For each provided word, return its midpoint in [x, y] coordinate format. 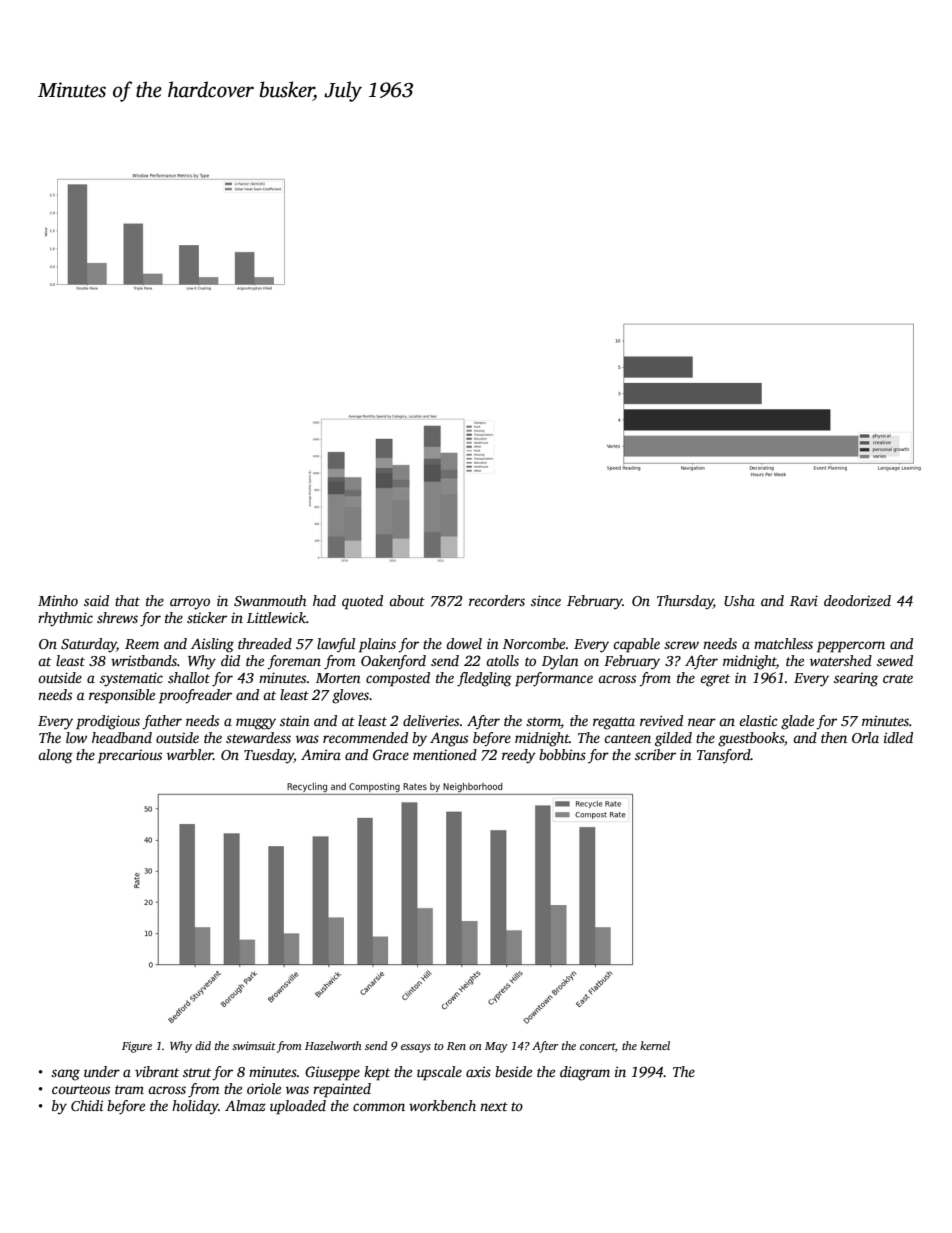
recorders [497, 600]
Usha [739, 600]
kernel [655, 1045]
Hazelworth [333, 1045]
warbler [190, 754]
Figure [137, 1047]
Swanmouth [270, 600]
